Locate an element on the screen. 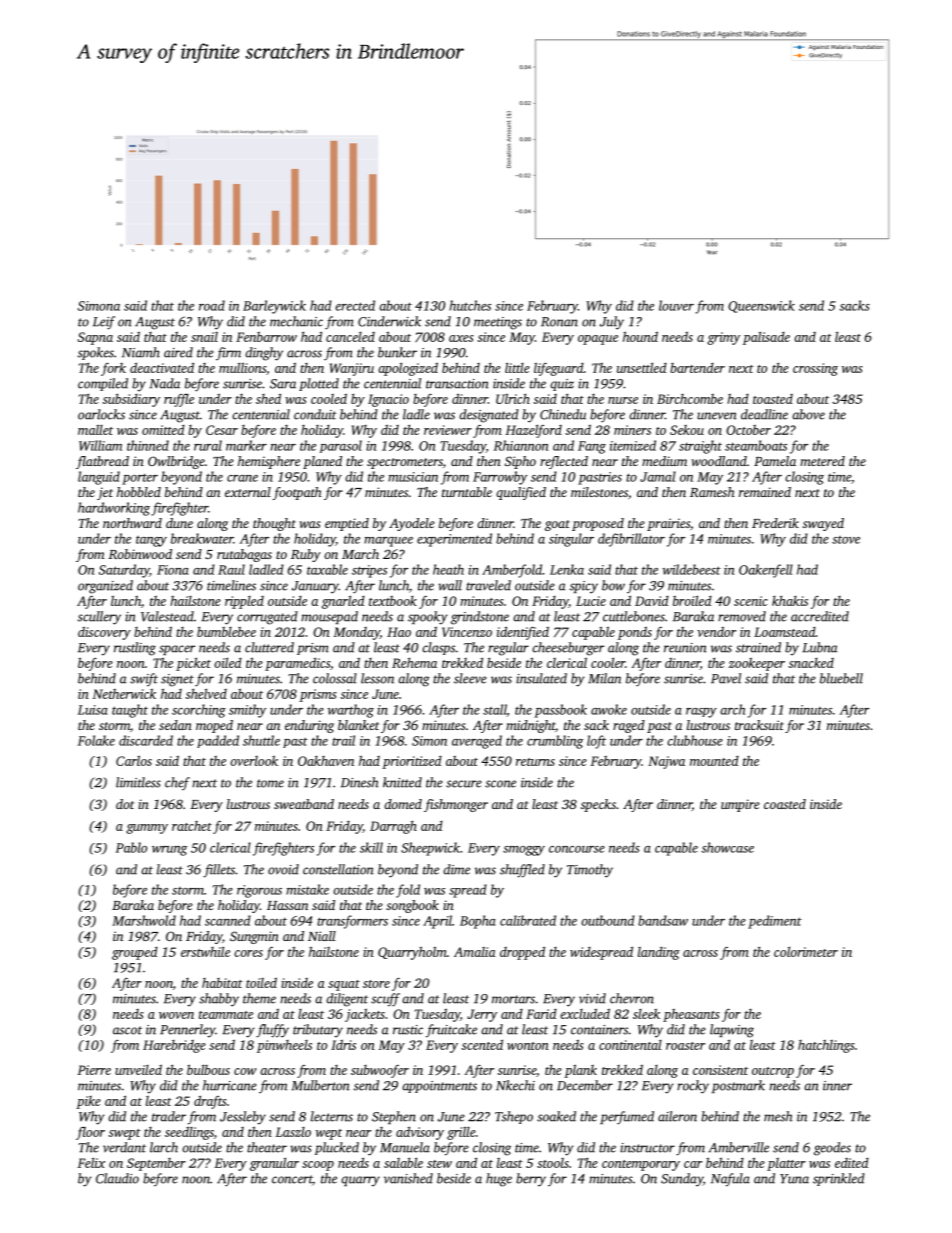 The width and height of the screenshot is (952, 1233). deactivated is located at coordinates (162, 367).
